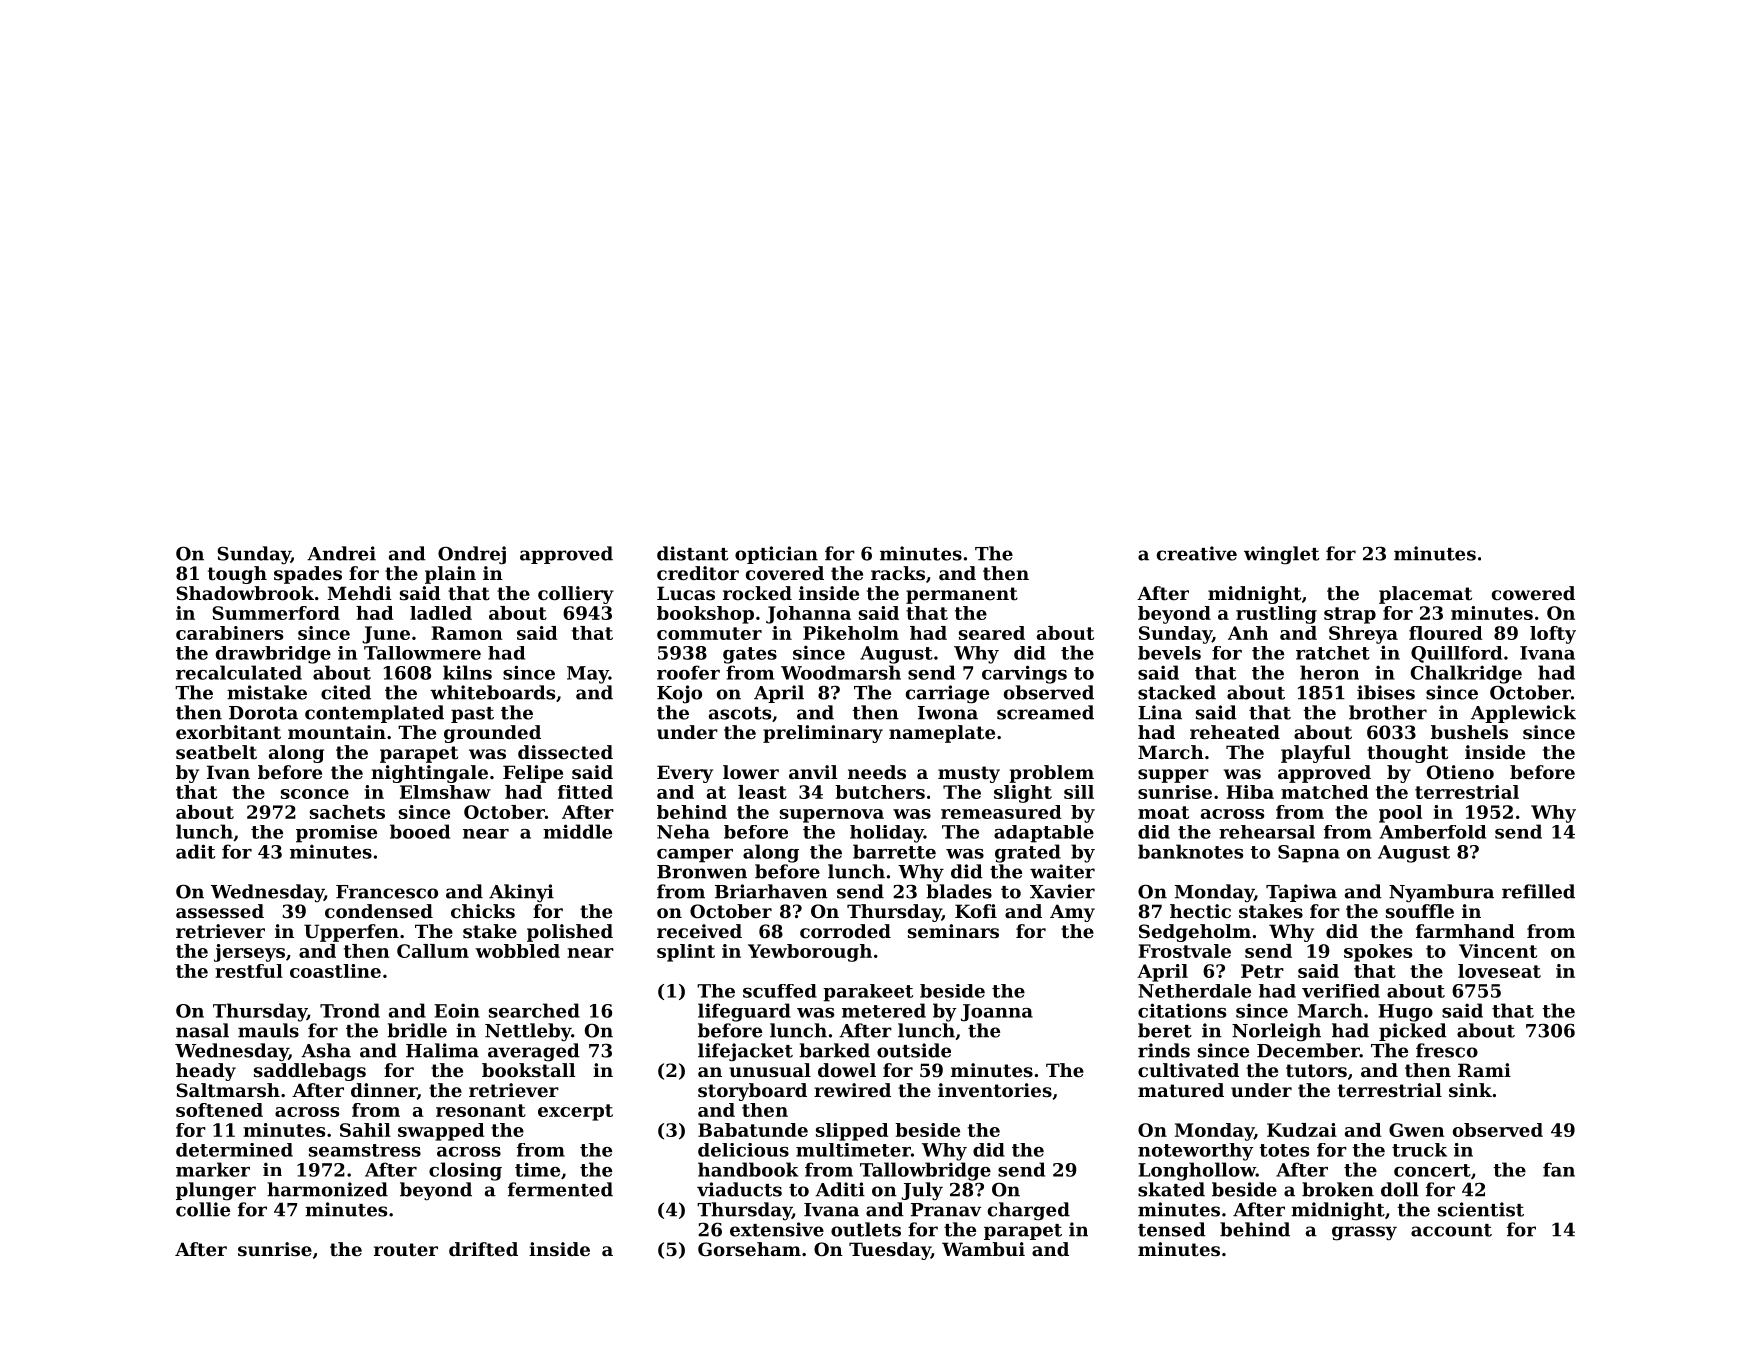 This image has width=1751, height=1353. I want to click on Rami, so click(1484, 1070).
